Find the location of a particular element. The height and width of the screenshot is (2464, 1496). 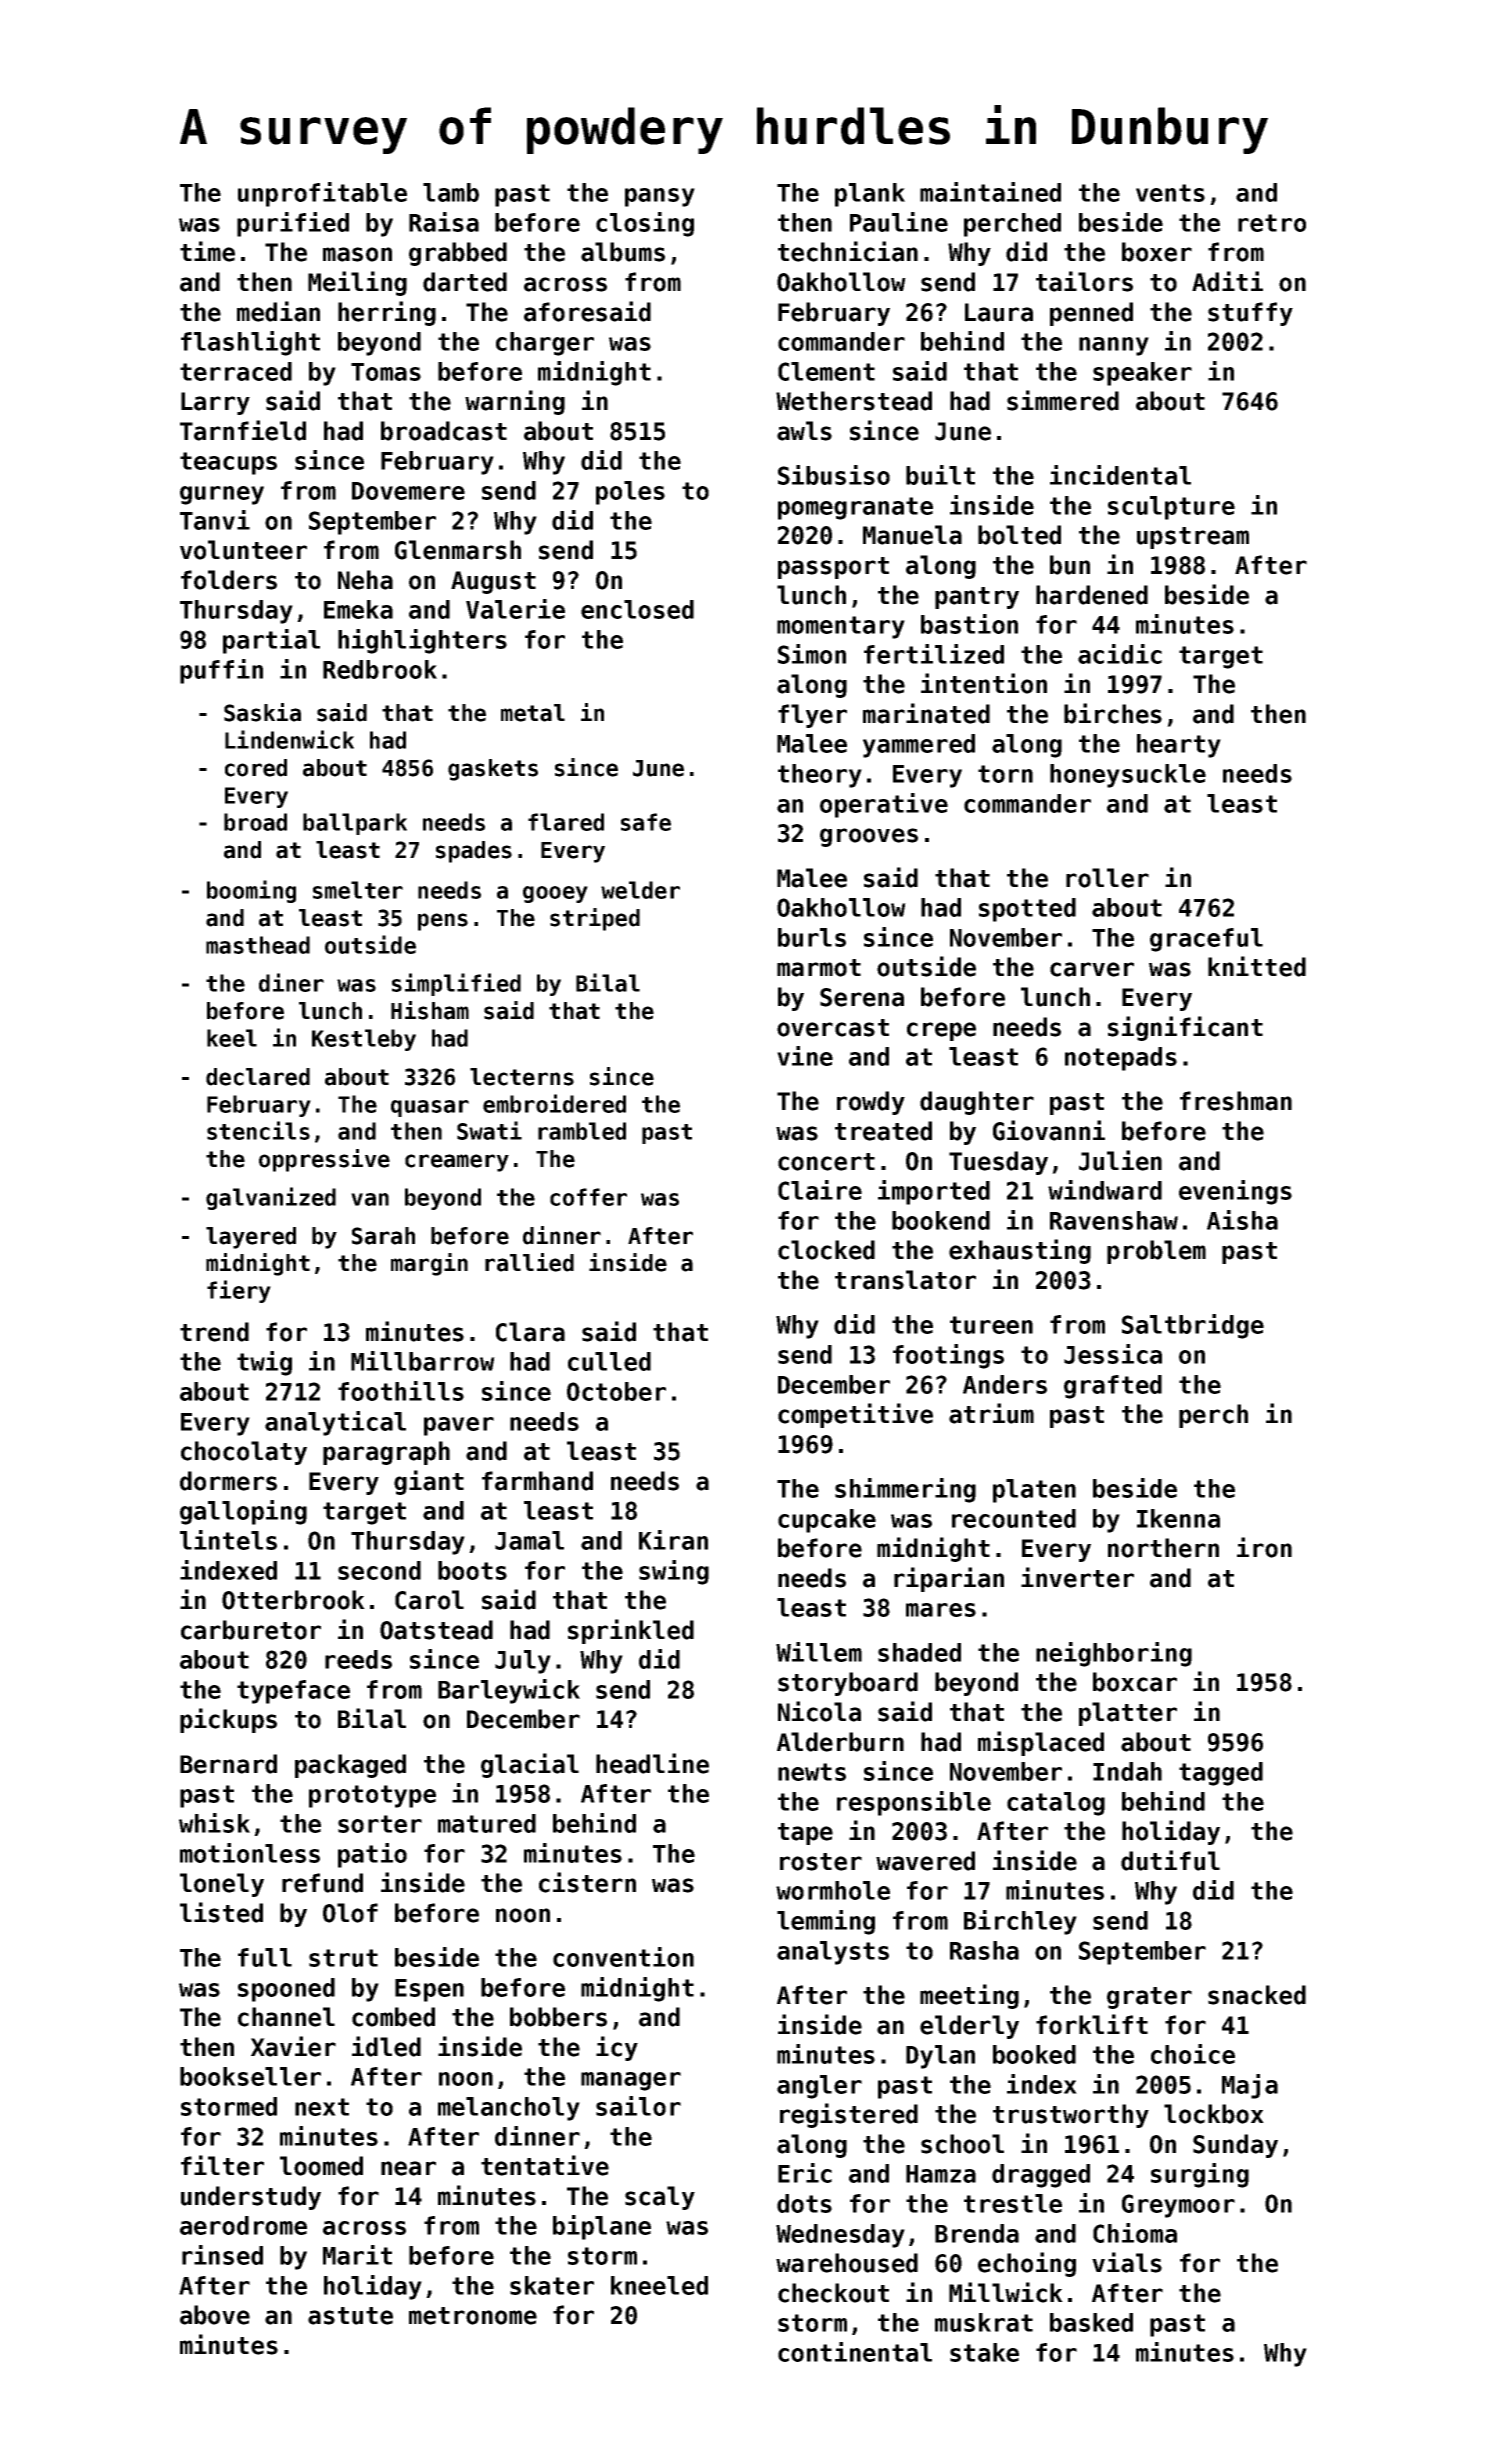

Hisham is located at coordinates (430, 1010).
